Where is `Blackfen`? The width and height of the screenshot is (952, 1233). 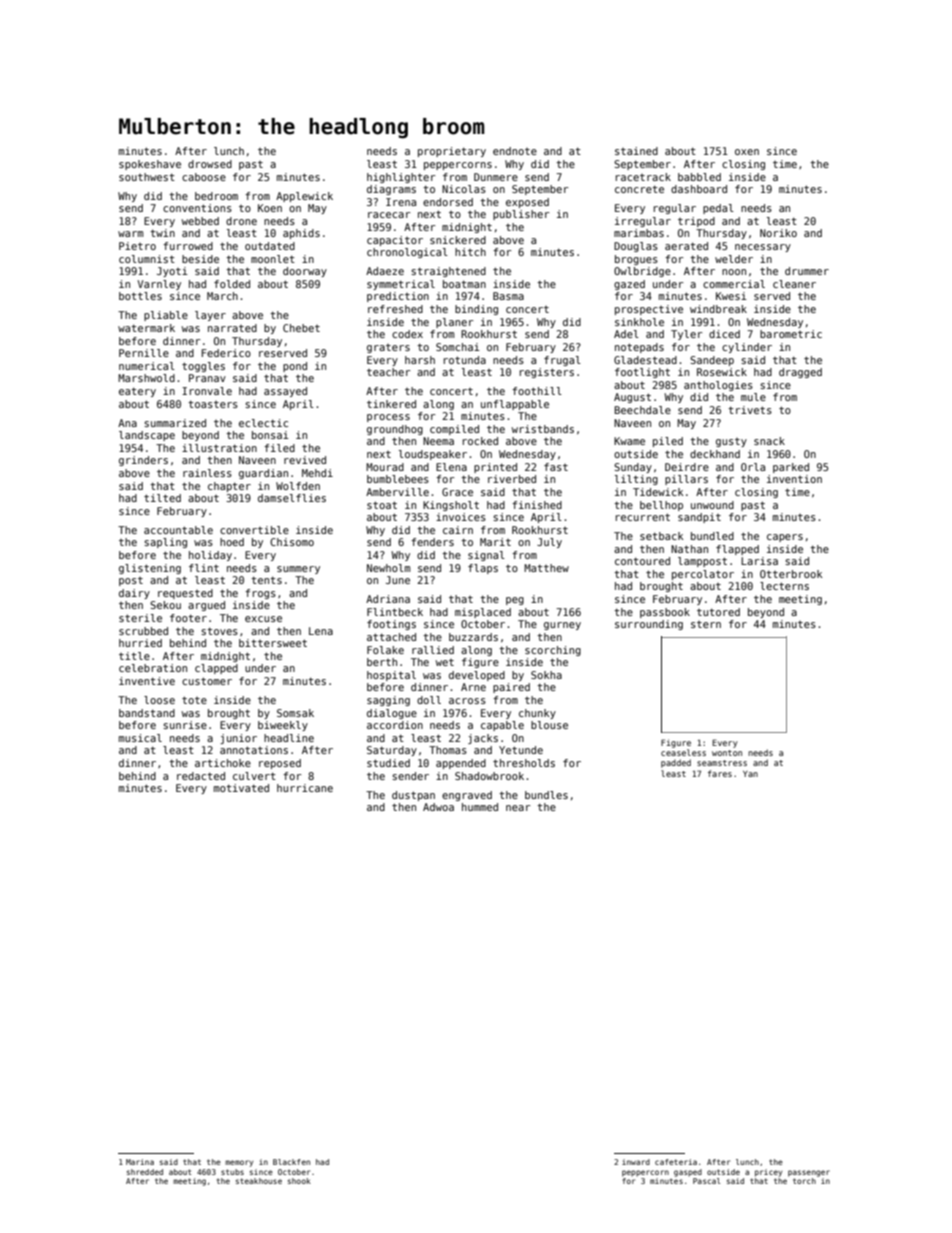 Blackfen is located at coordinates (291, 1162).
